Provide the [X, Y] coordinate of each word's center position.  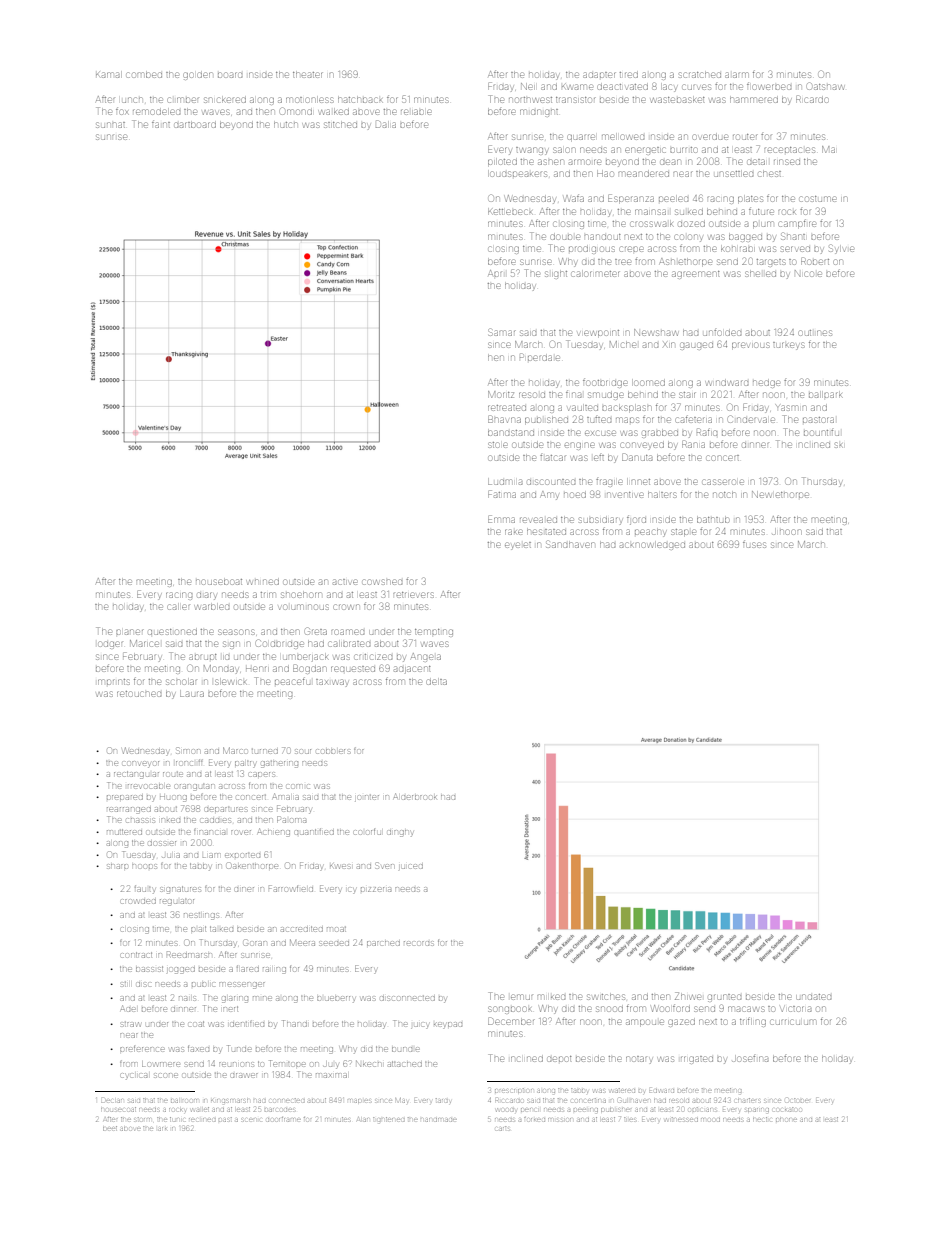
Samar [502, 333]
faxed [198, 1049]
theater [308, 75]
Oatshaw [825, 86]
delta [437, 682]
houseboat [219, 582]
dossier [162, 843]
